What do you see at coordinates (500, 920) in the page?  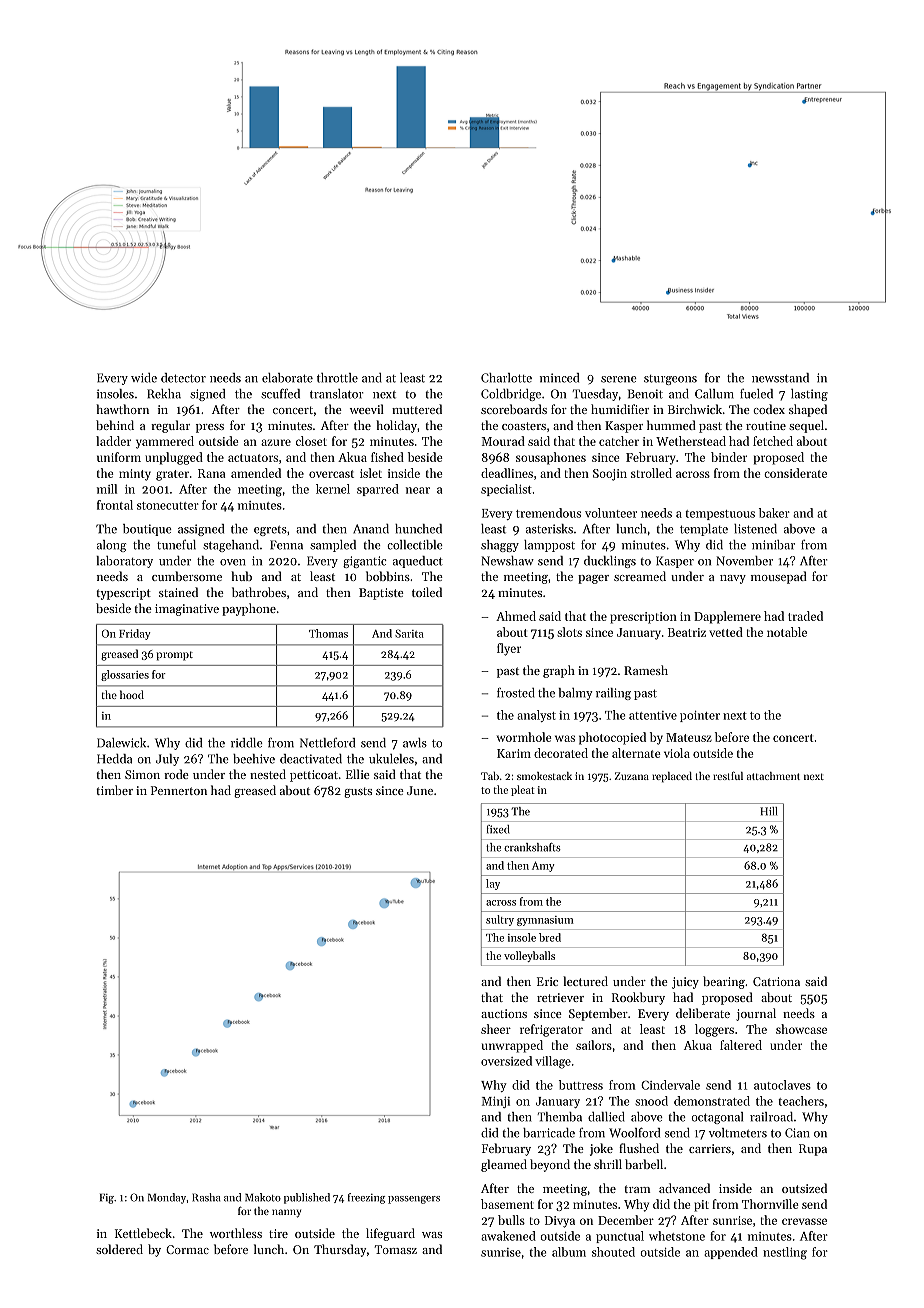 I see `sultry` at bounding box center [500, 920].
